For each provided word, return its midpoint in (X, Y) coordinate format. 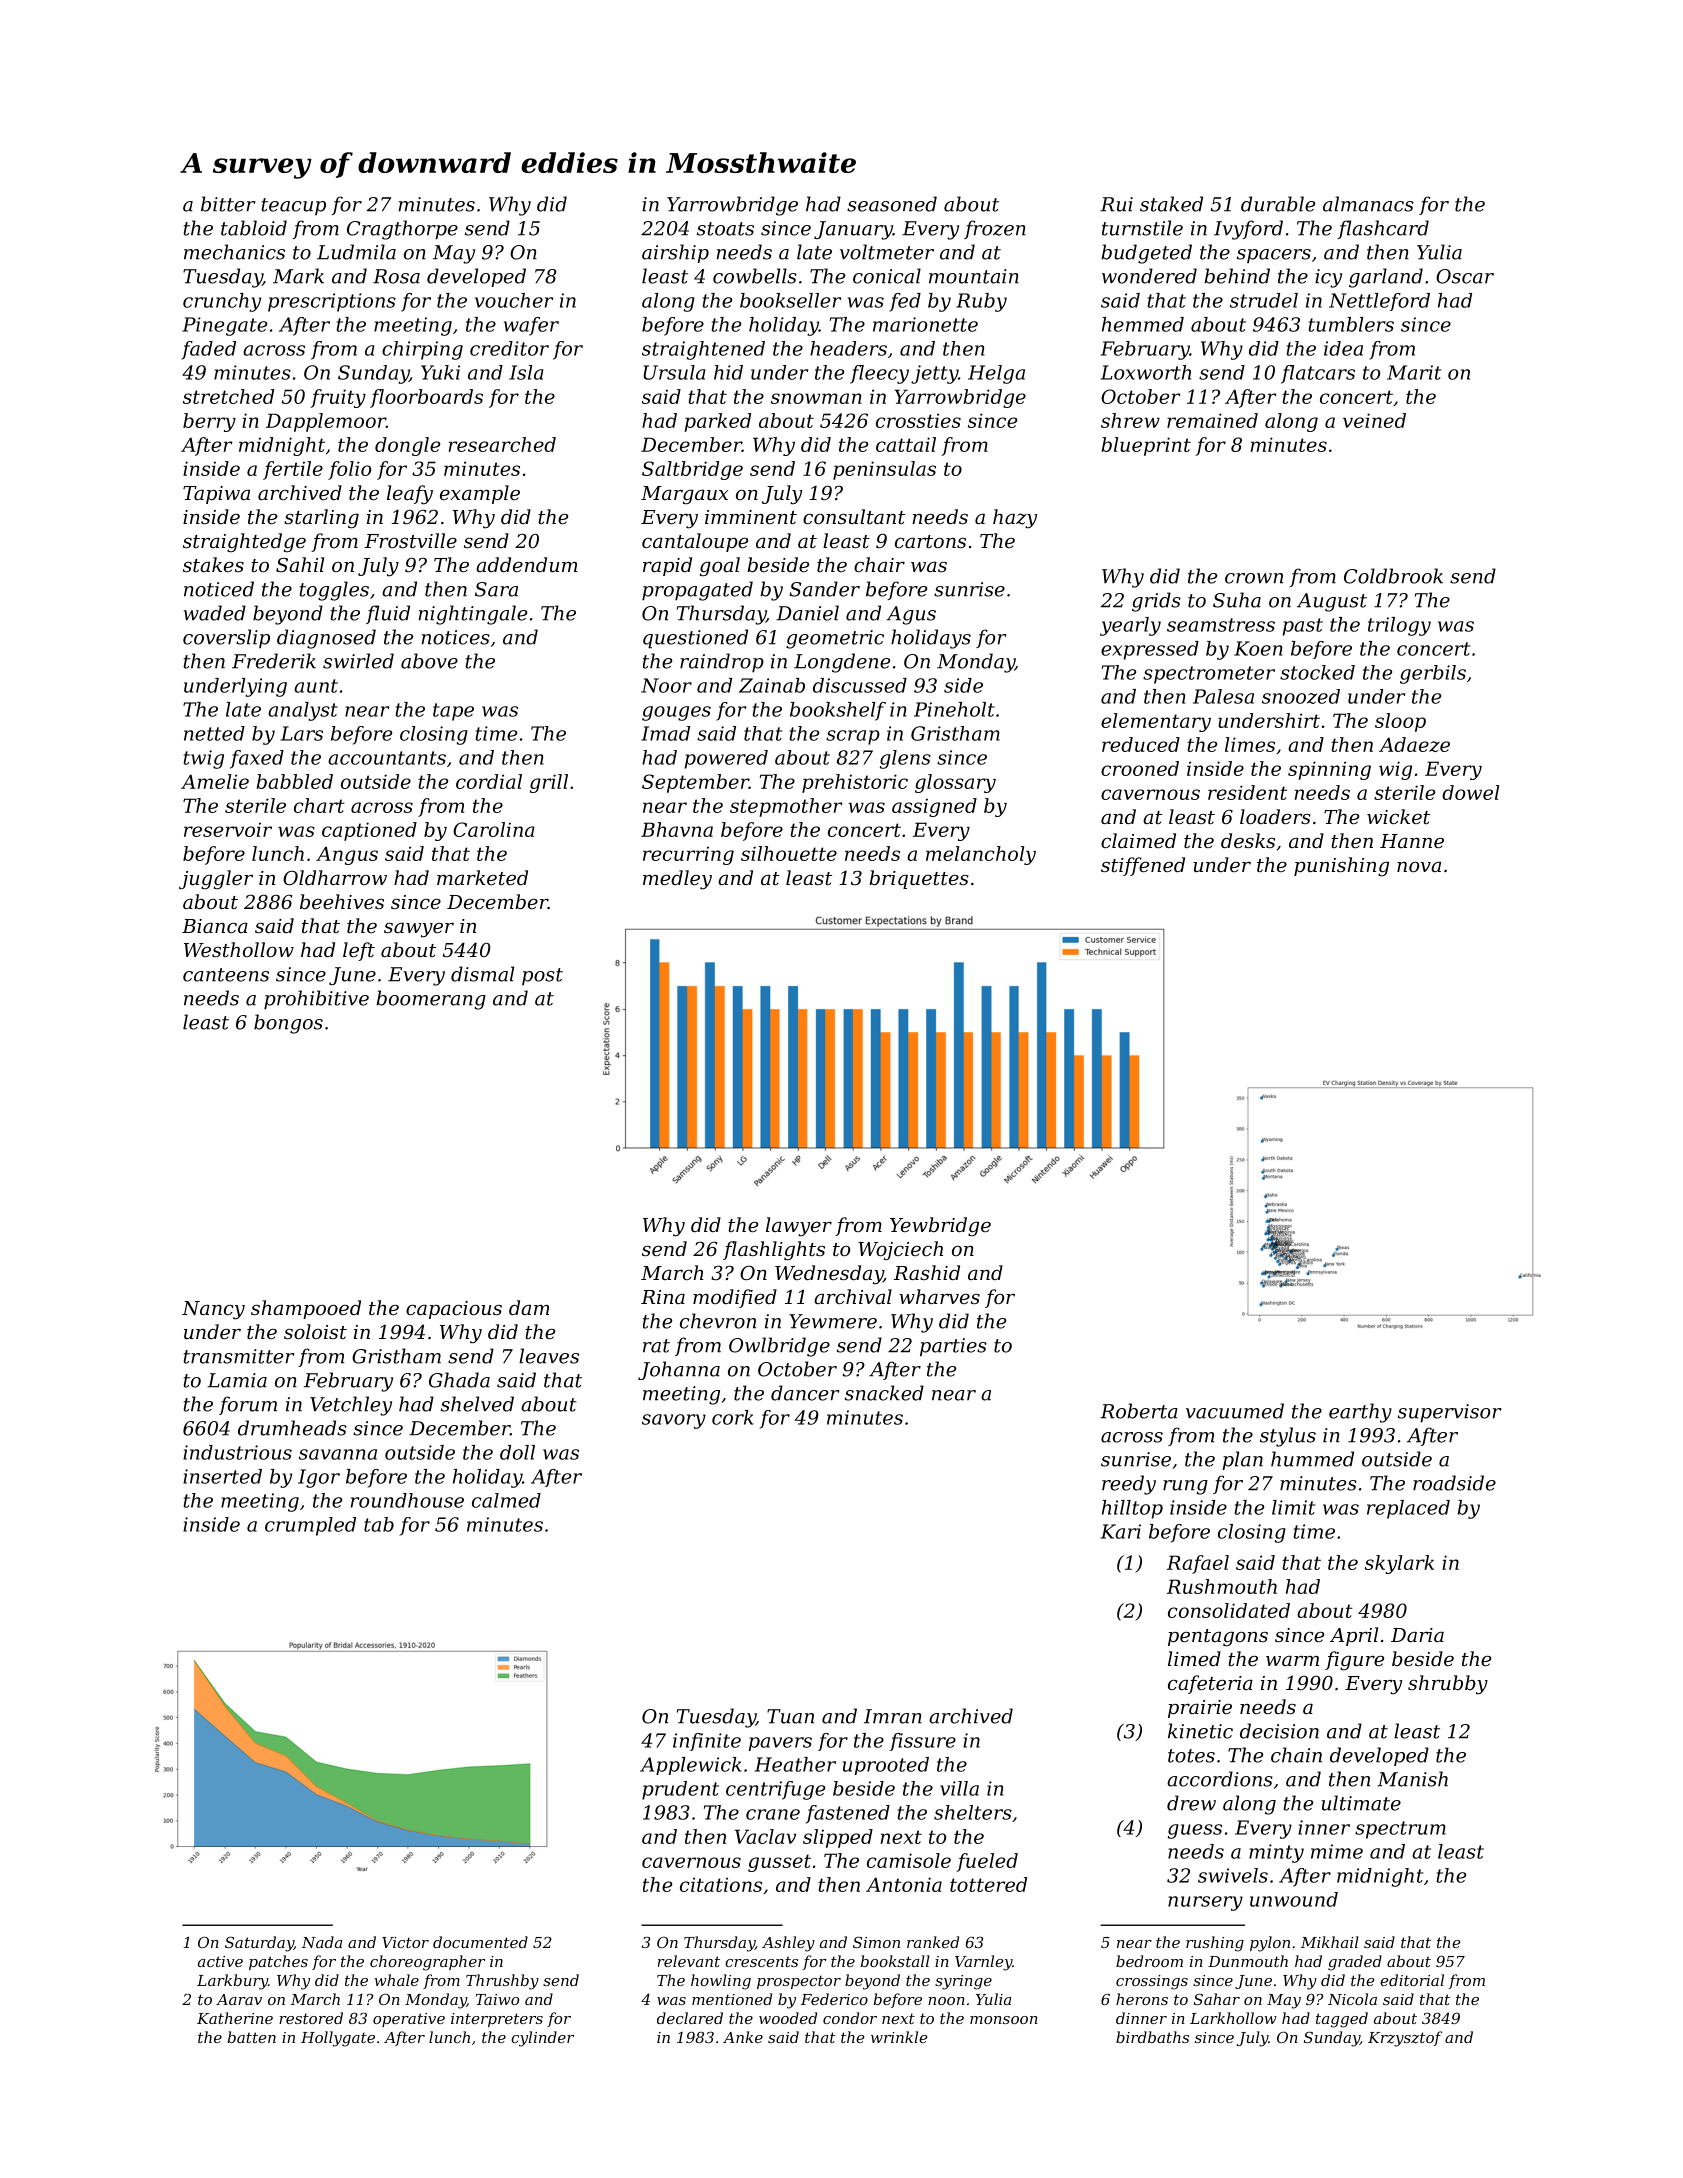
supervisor (1450, 1413)
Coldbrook (1393, 576)
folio (349, 470)
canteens (226, 975)
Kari (1121, 1531)
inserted (222, 1476)
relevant (689, 1961)
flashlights (774, 1251)
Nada (322, 1942)
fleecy (879, 374)
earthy (1360, 1413)
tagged (1342, 2020)
